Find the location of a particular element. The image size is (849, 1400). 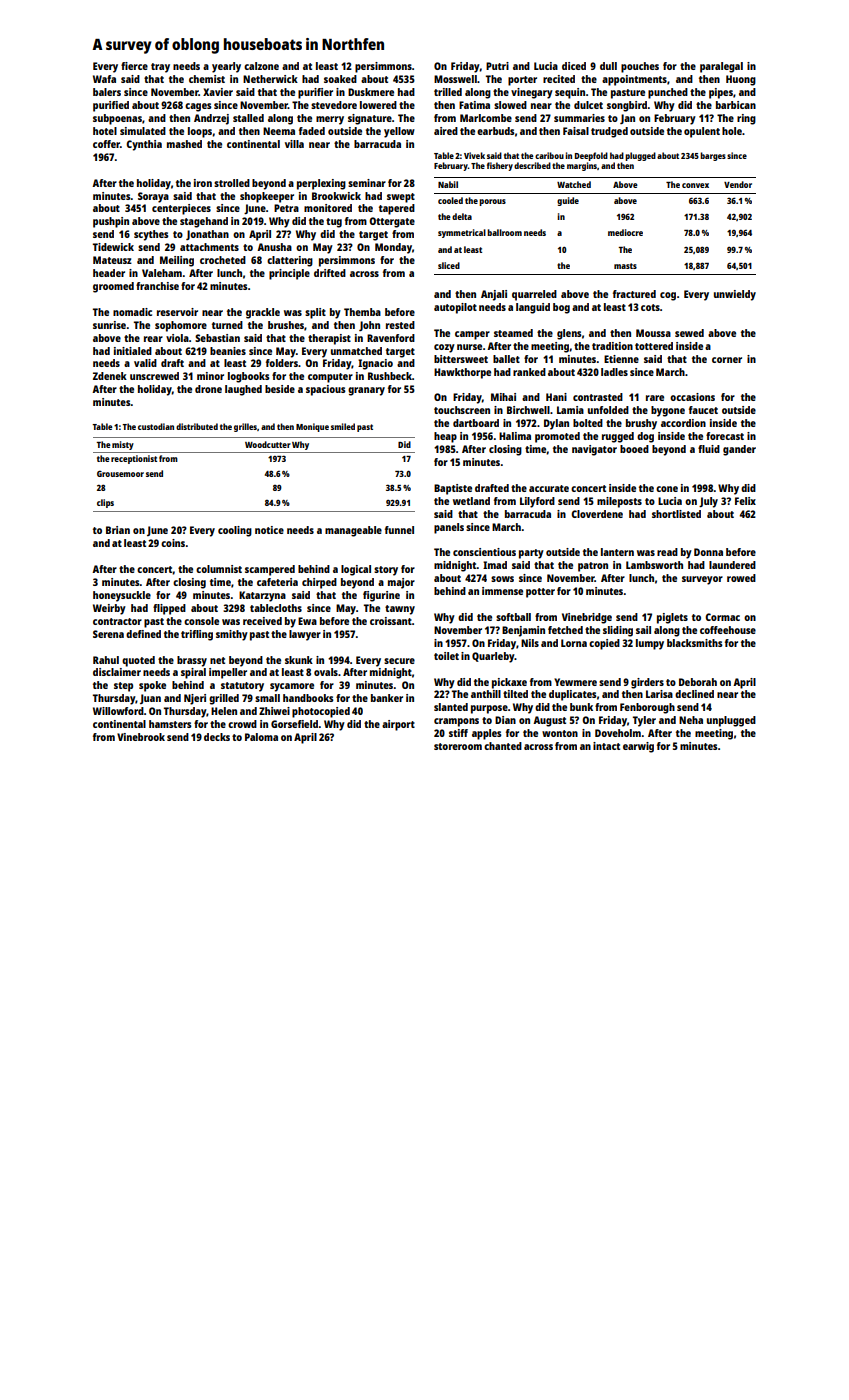

coins is located at coordinates (173, 543).
